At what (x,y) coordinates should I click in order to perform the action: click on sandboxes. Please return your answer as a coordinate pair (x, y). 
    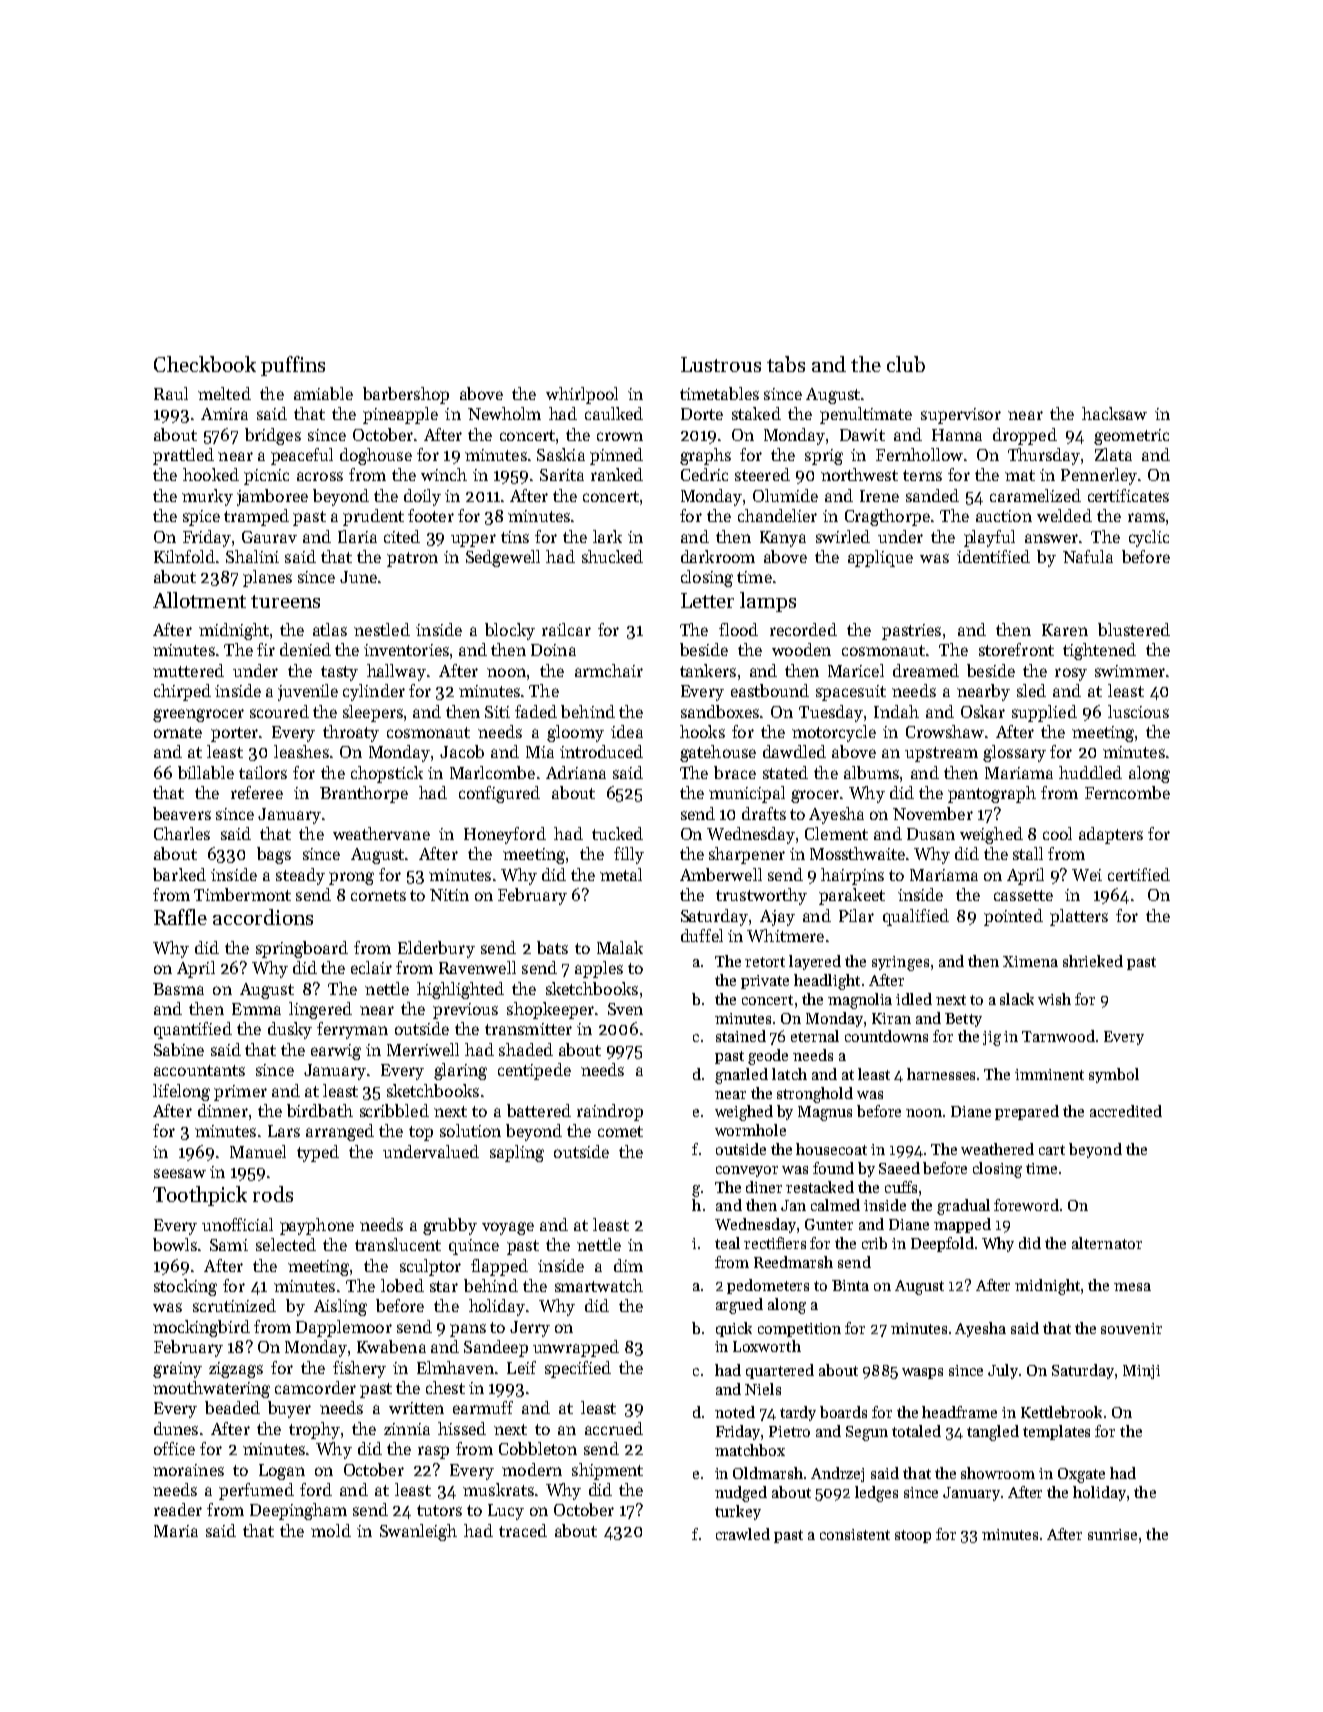
    Looking at the image, I should click on (720, 711).
